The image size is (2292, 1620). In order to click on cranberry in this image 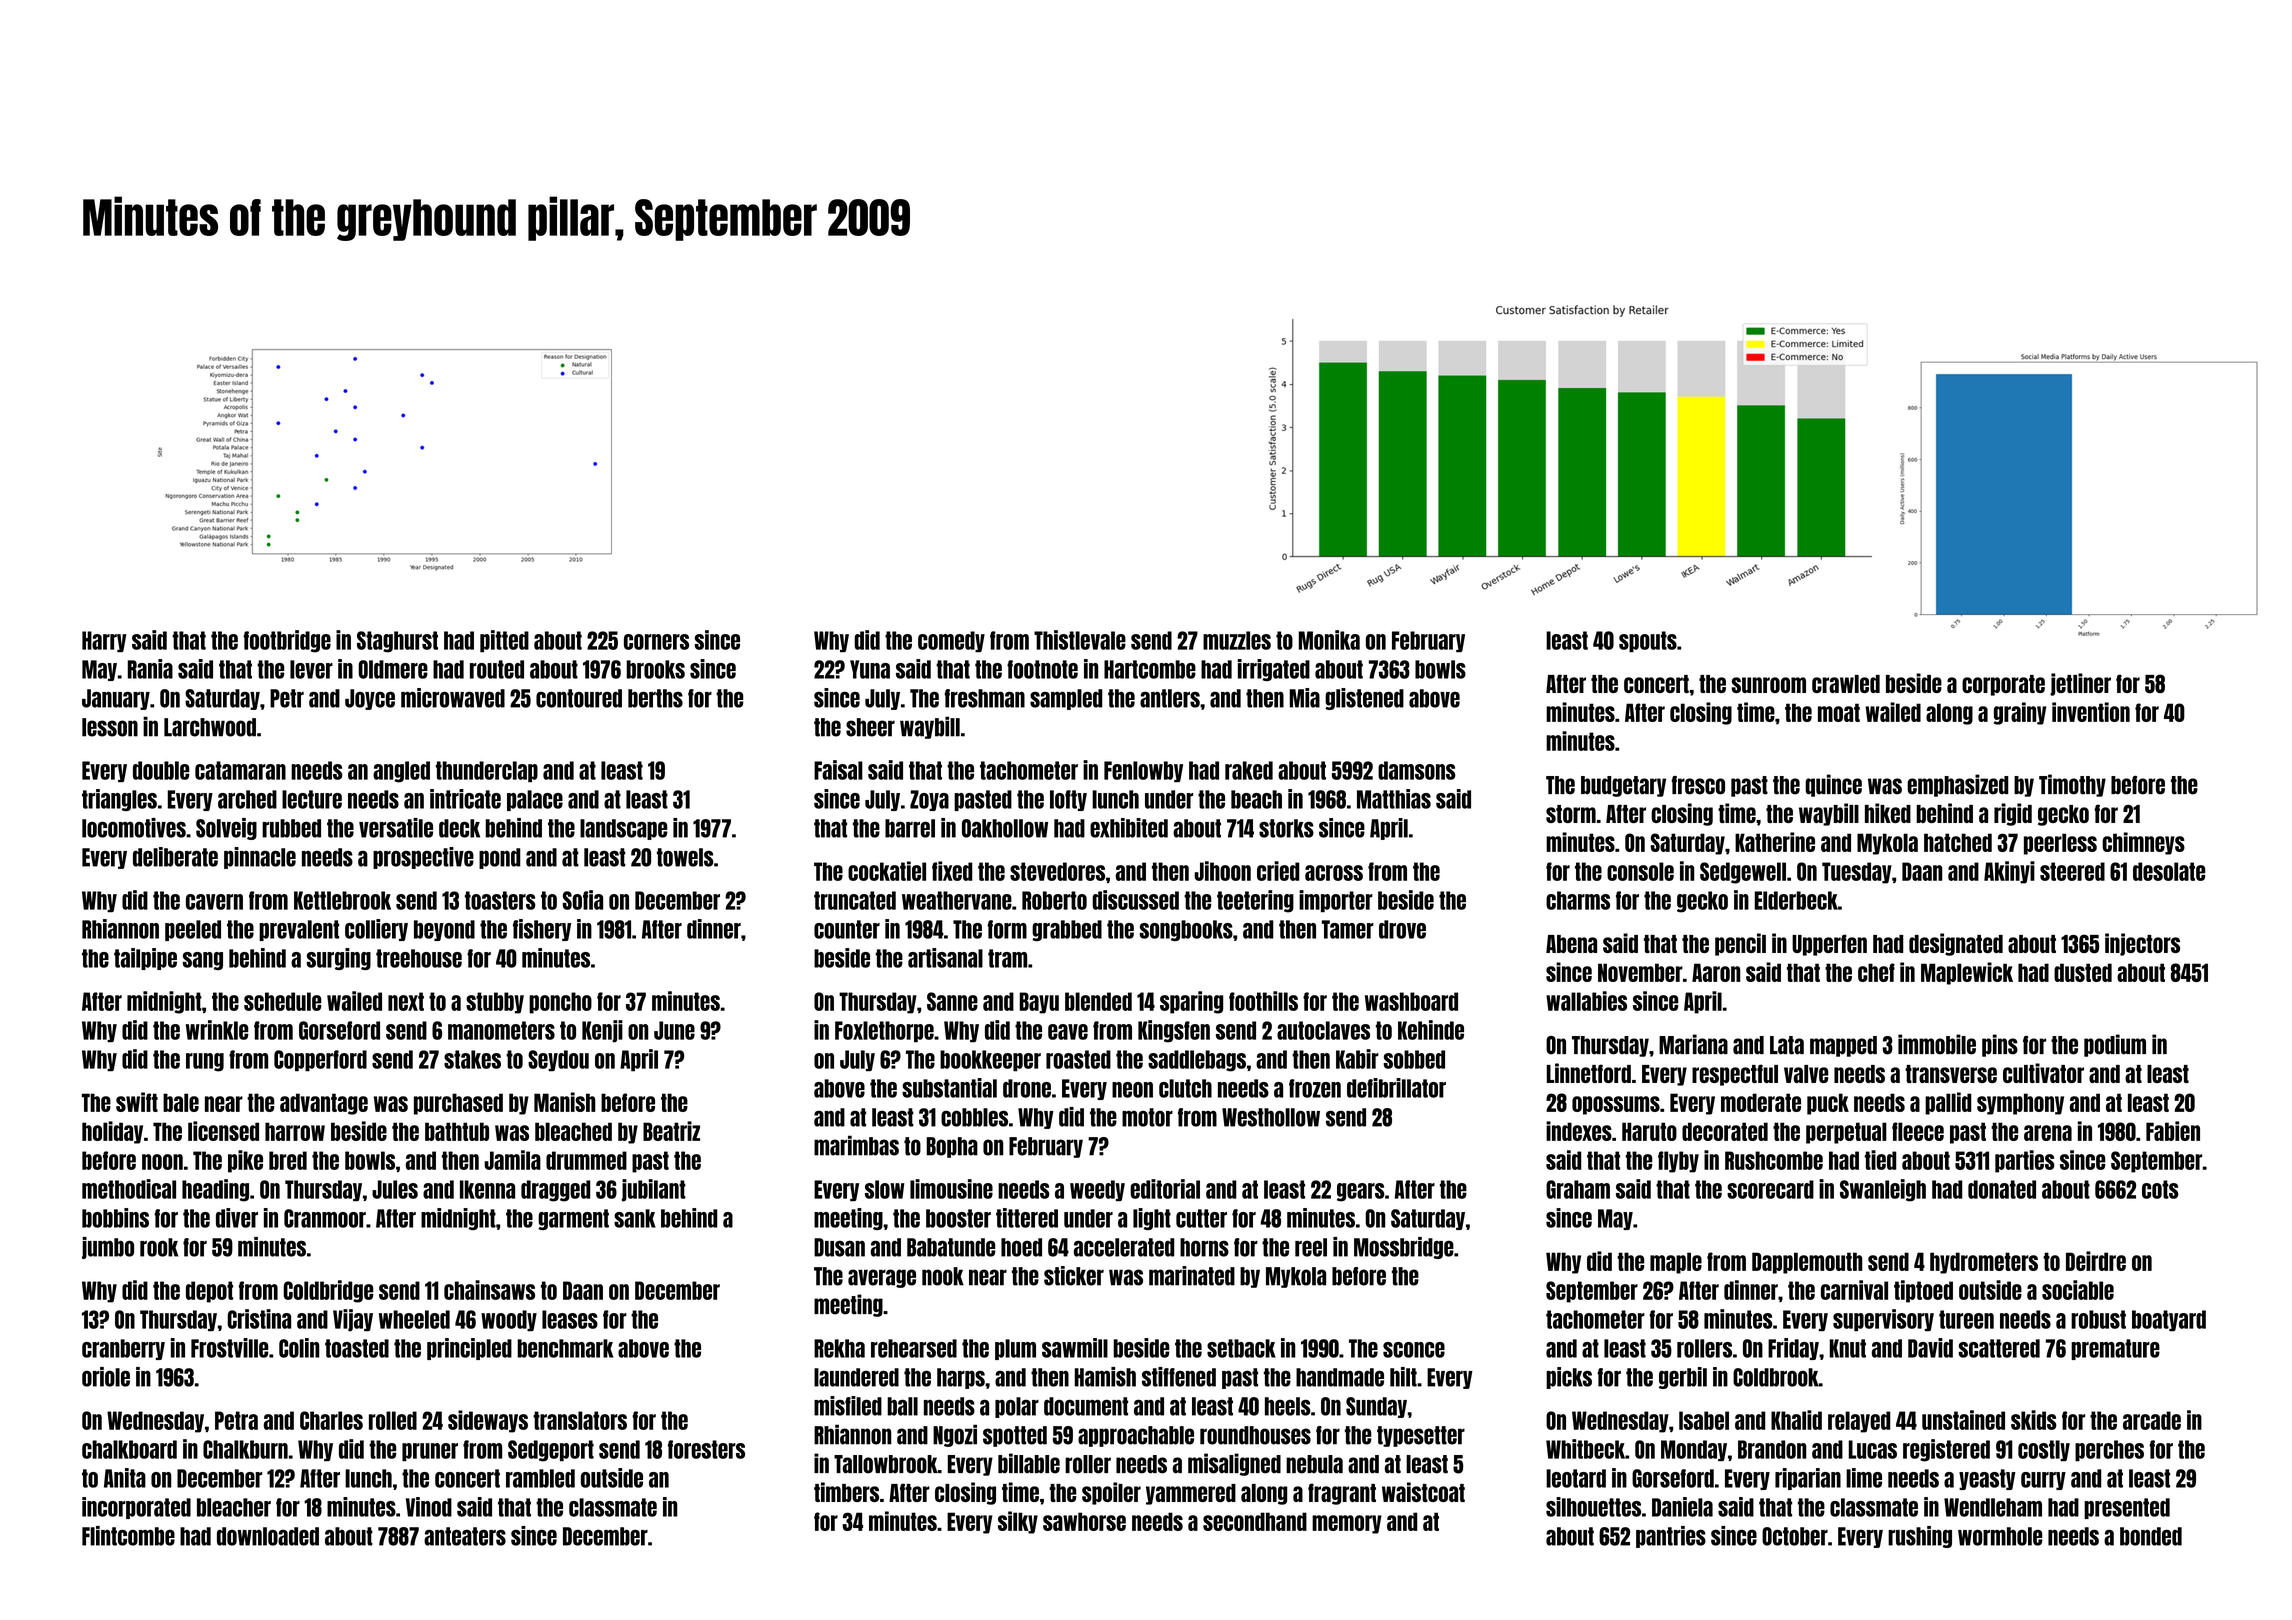, I will do `click(123, 1349)`.
